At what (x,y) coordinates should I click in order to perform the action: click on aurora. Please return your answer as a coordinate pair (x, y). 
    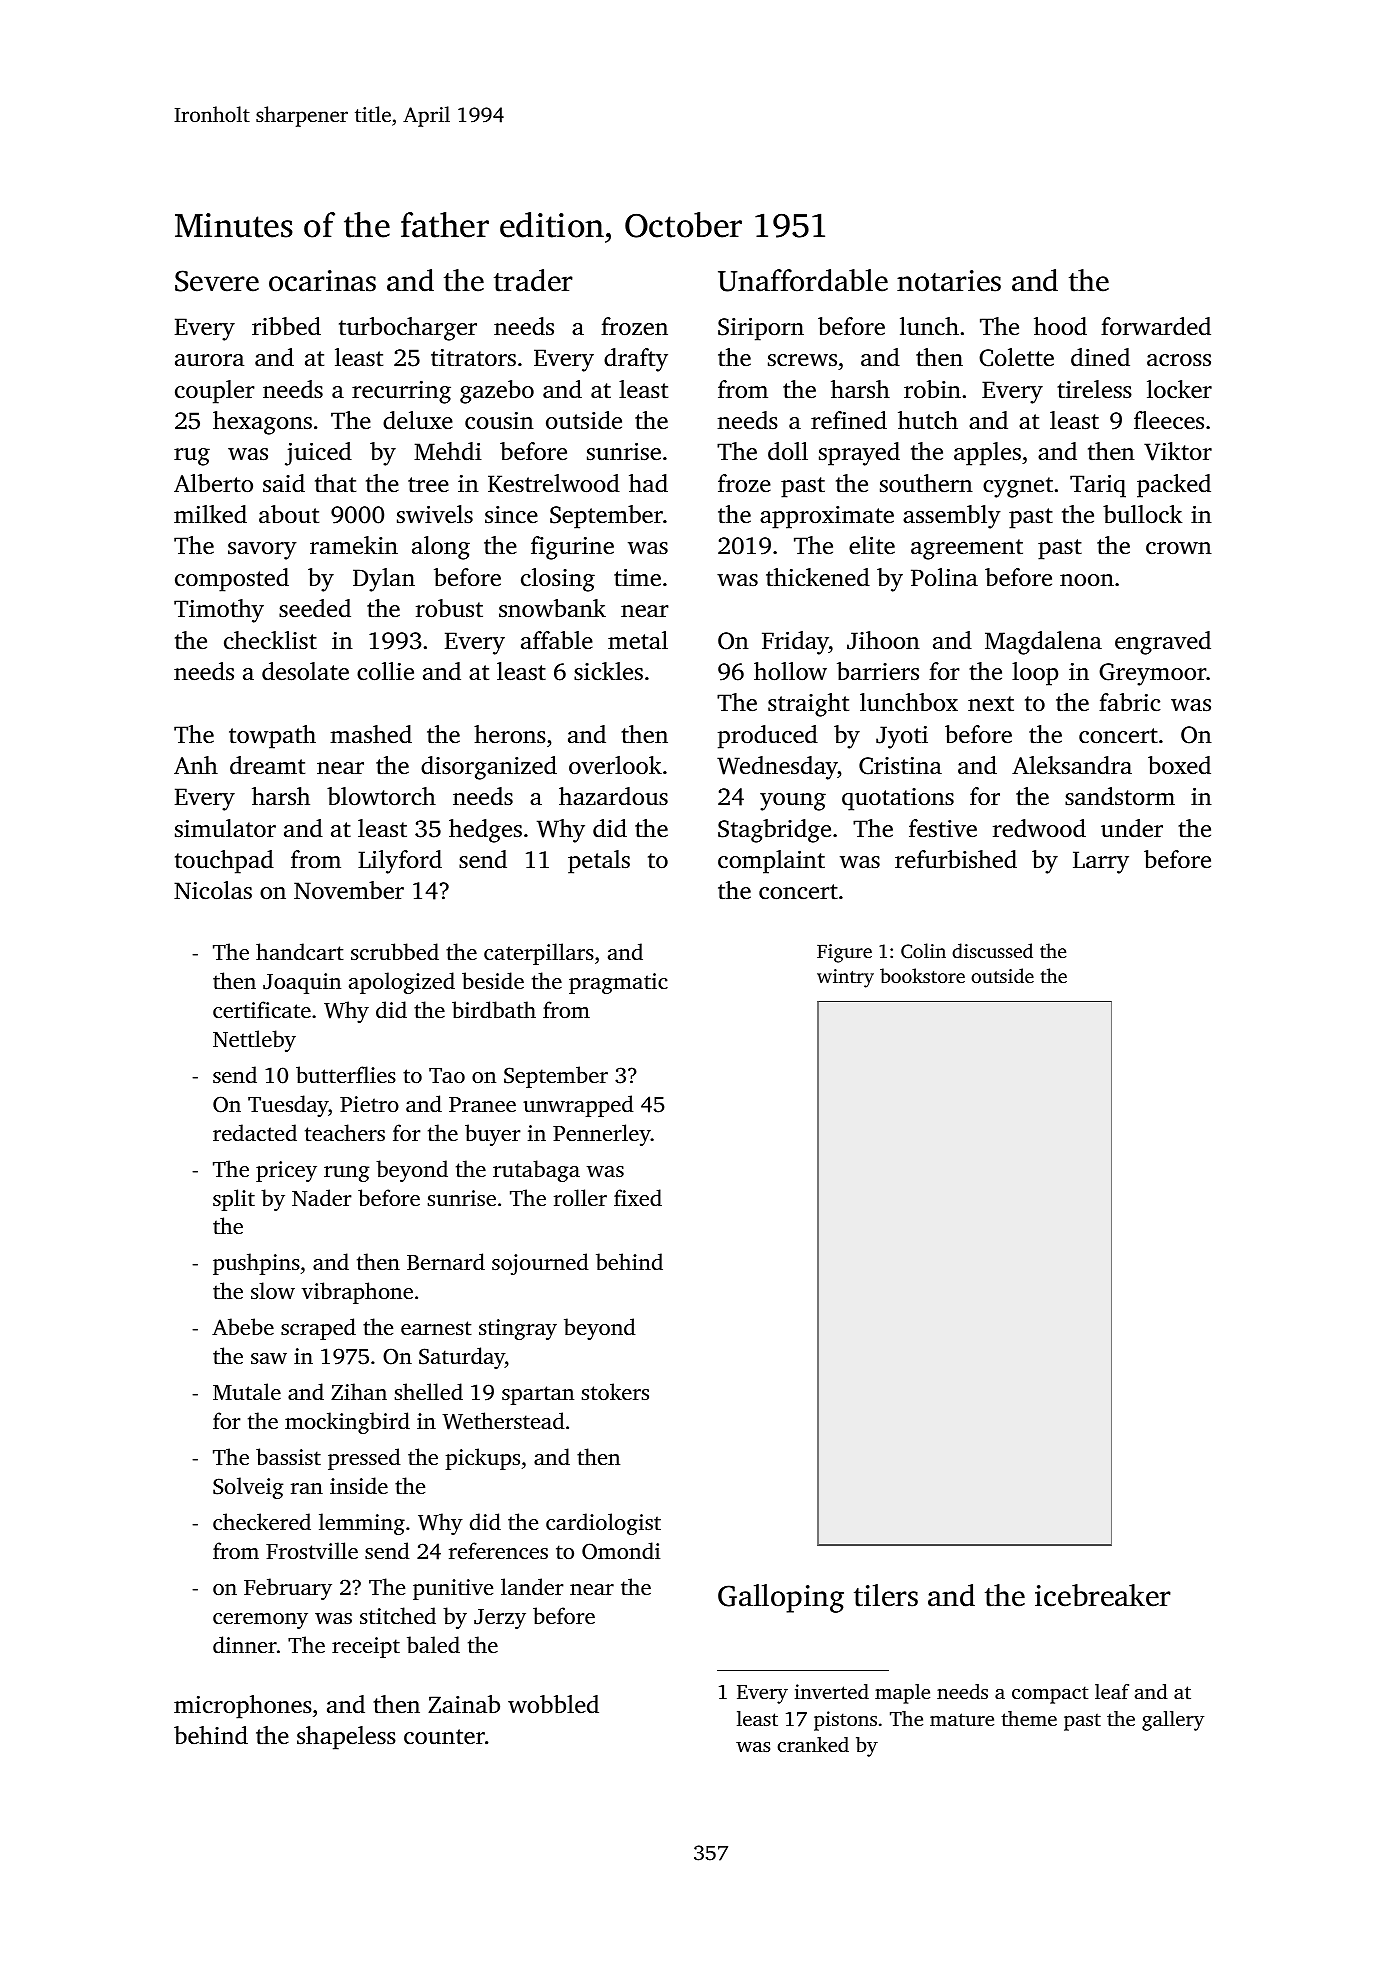
    Looking at the image, I should click on (209, 360).
